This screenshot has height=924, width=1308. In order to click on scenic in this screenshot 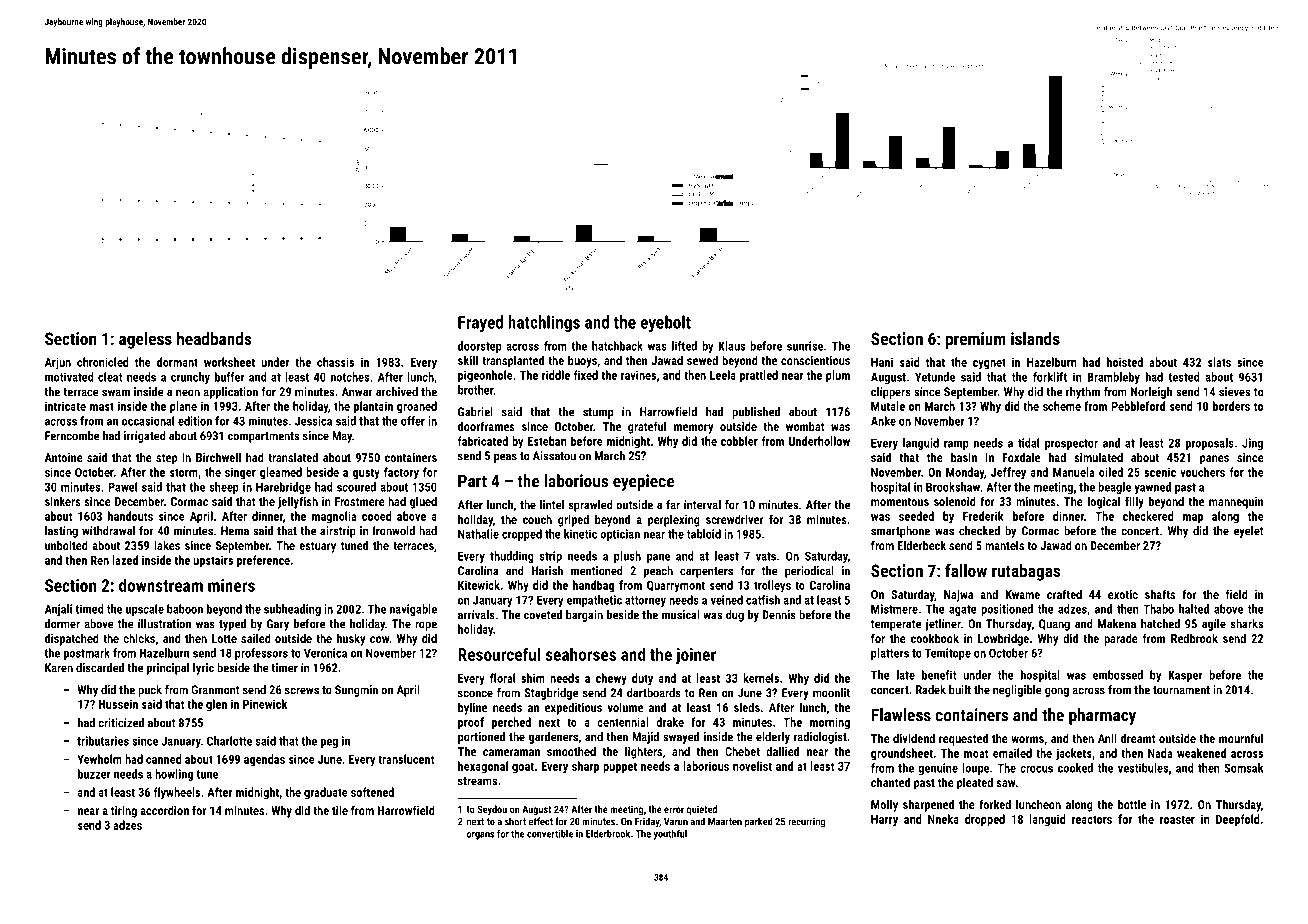, I will do `click(1160, 472)`.
